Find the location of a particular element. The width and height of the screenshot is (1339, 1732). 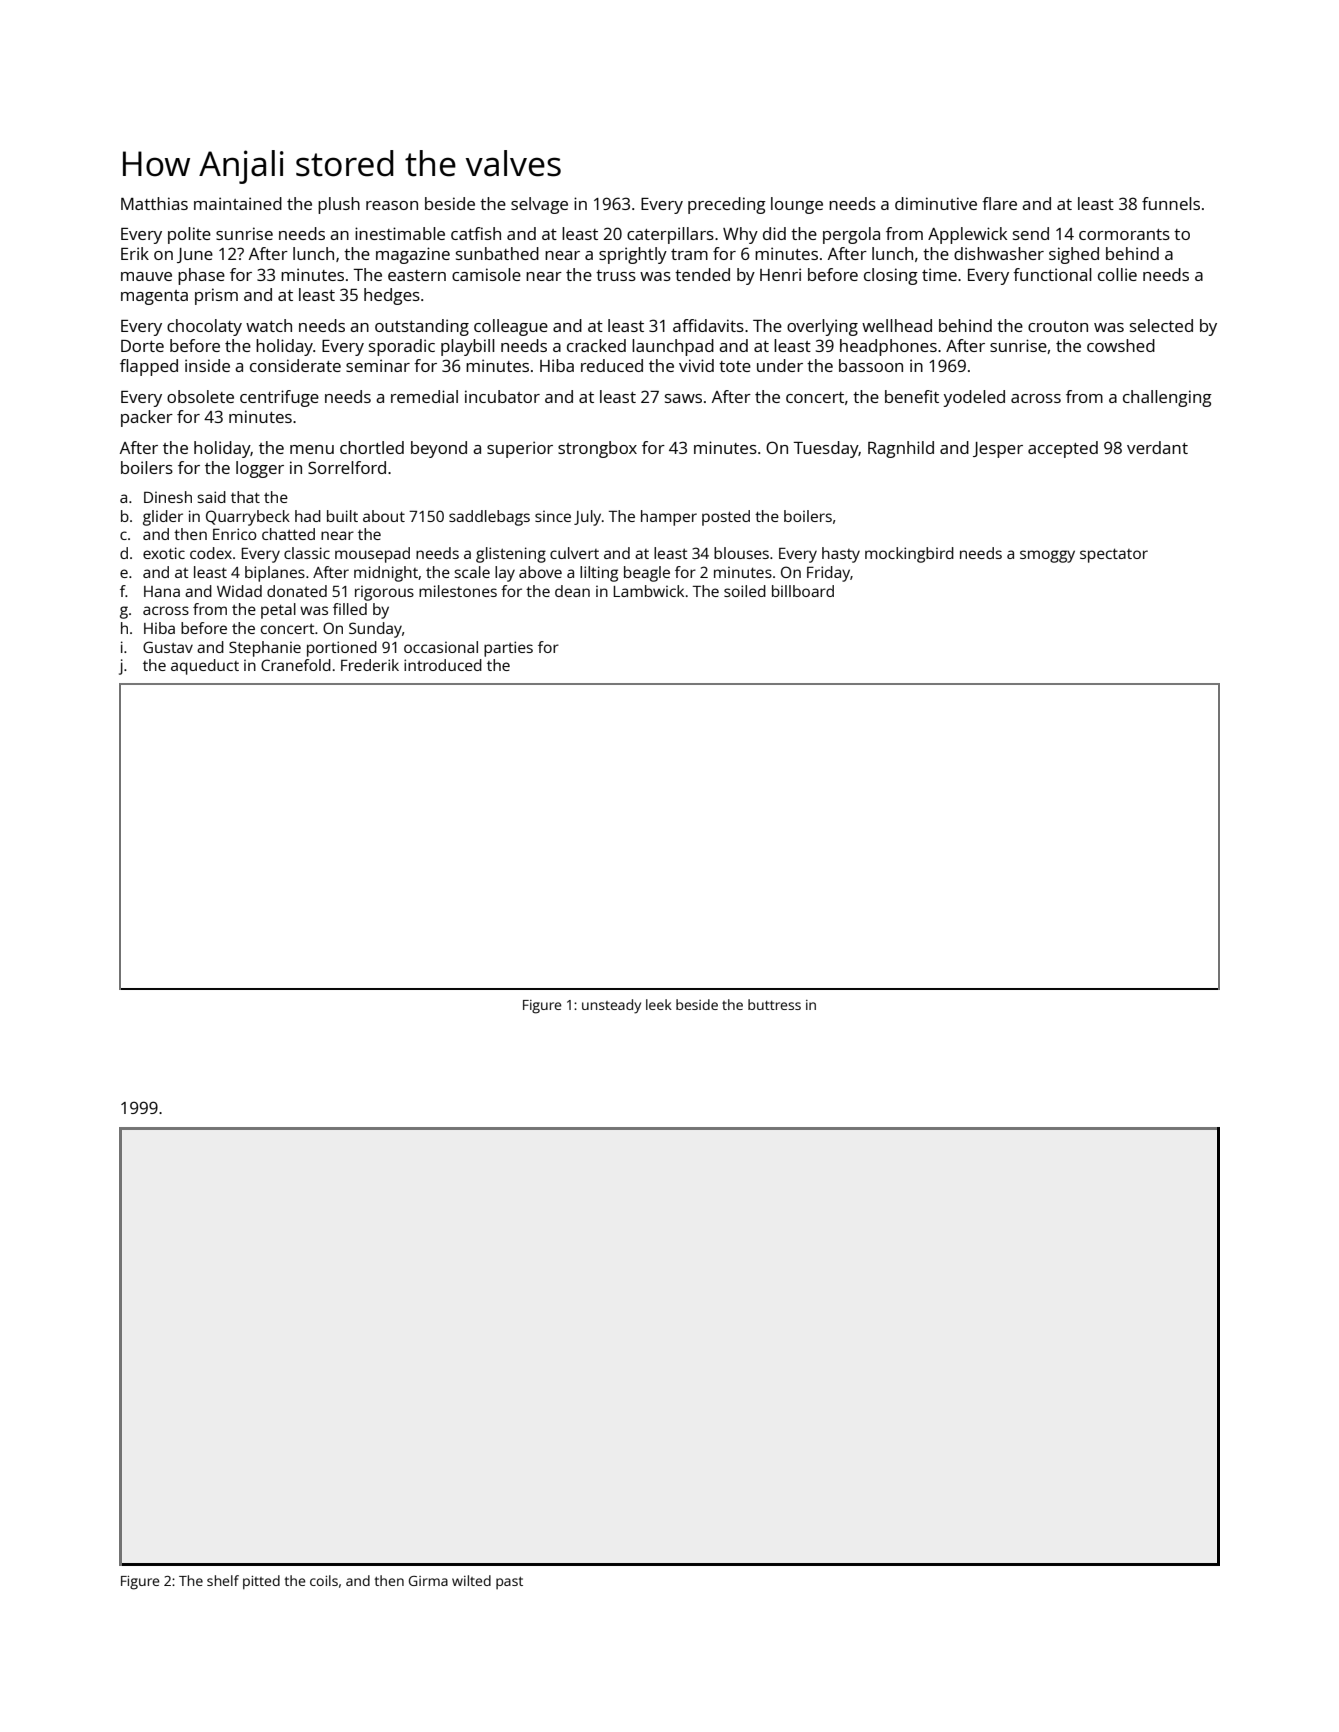

maintained is located at coordinates (238, 203).
